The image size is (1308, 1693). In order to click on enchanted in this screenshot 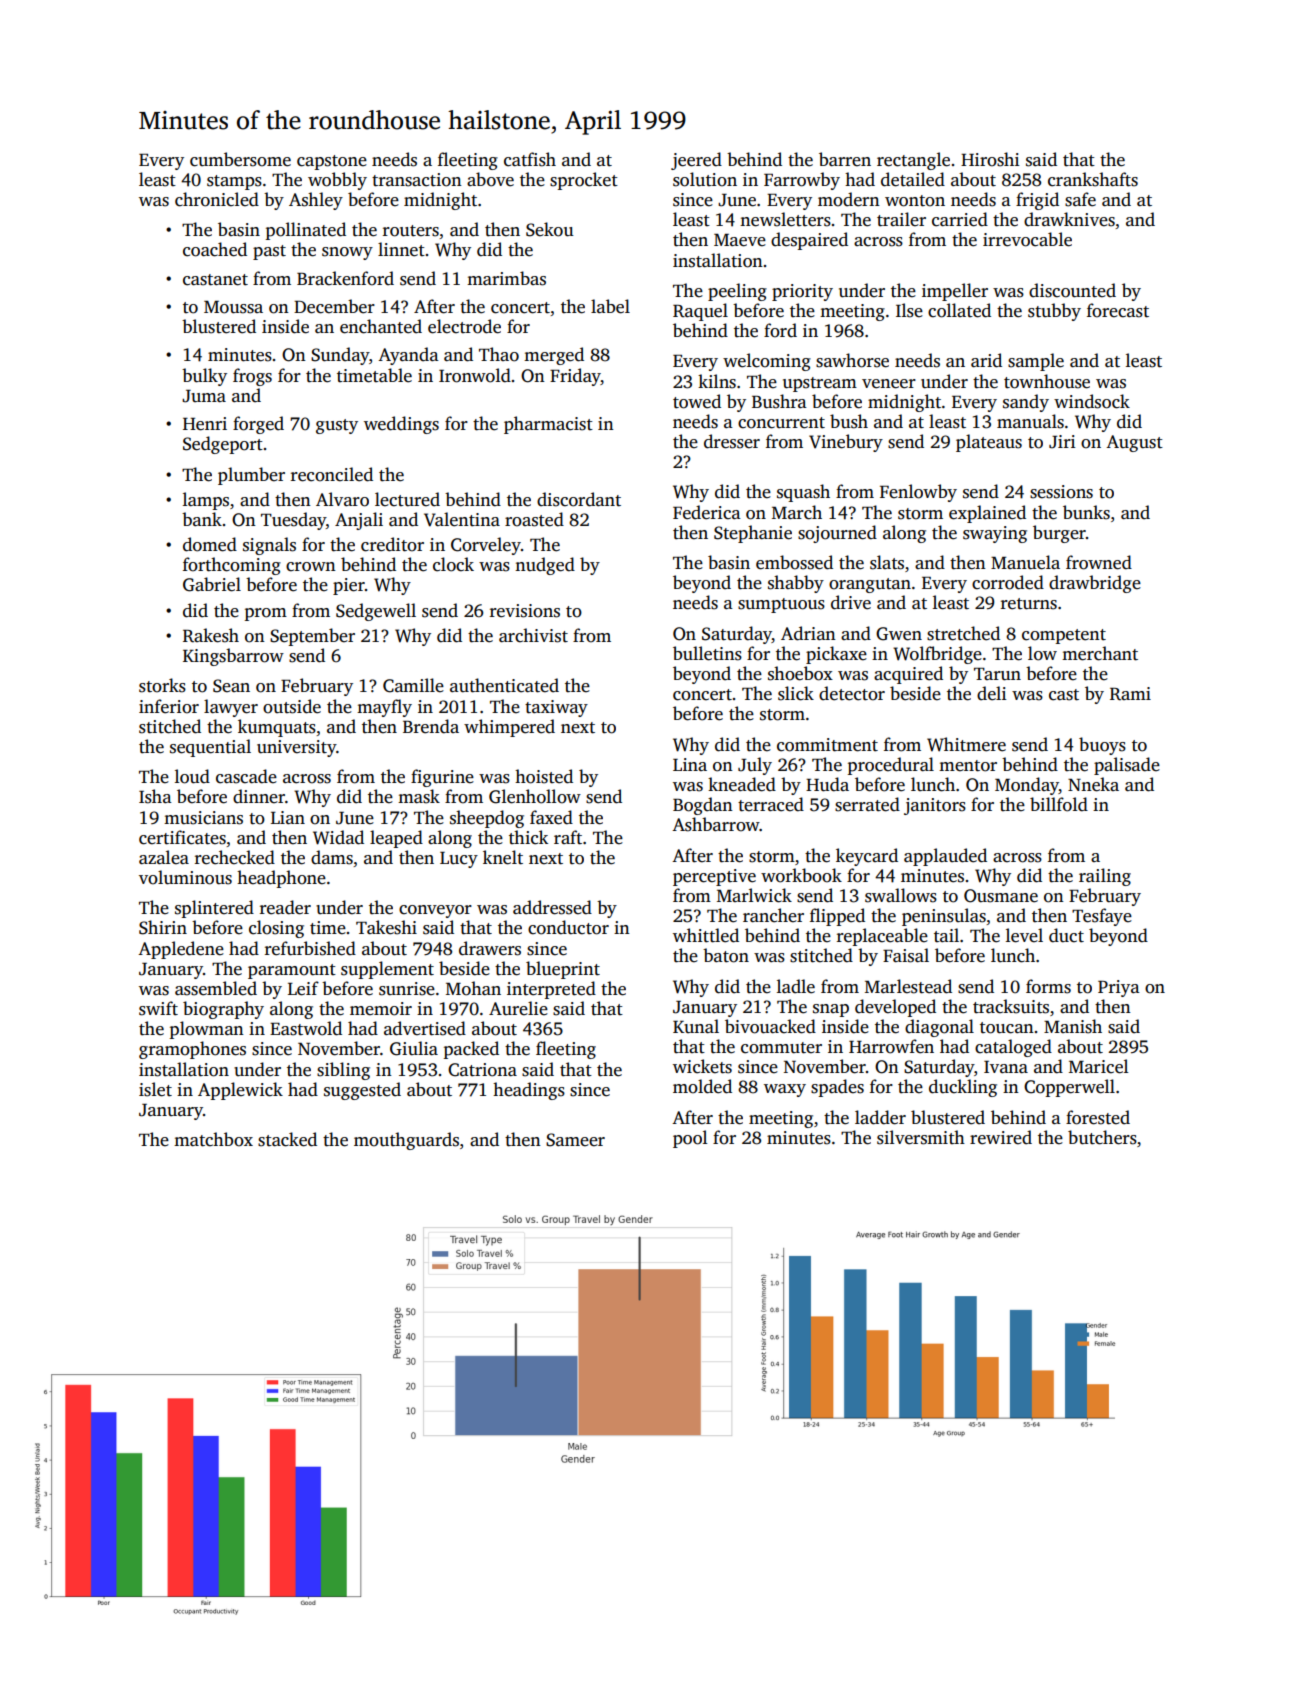, I will do `click(381, 326)`.
